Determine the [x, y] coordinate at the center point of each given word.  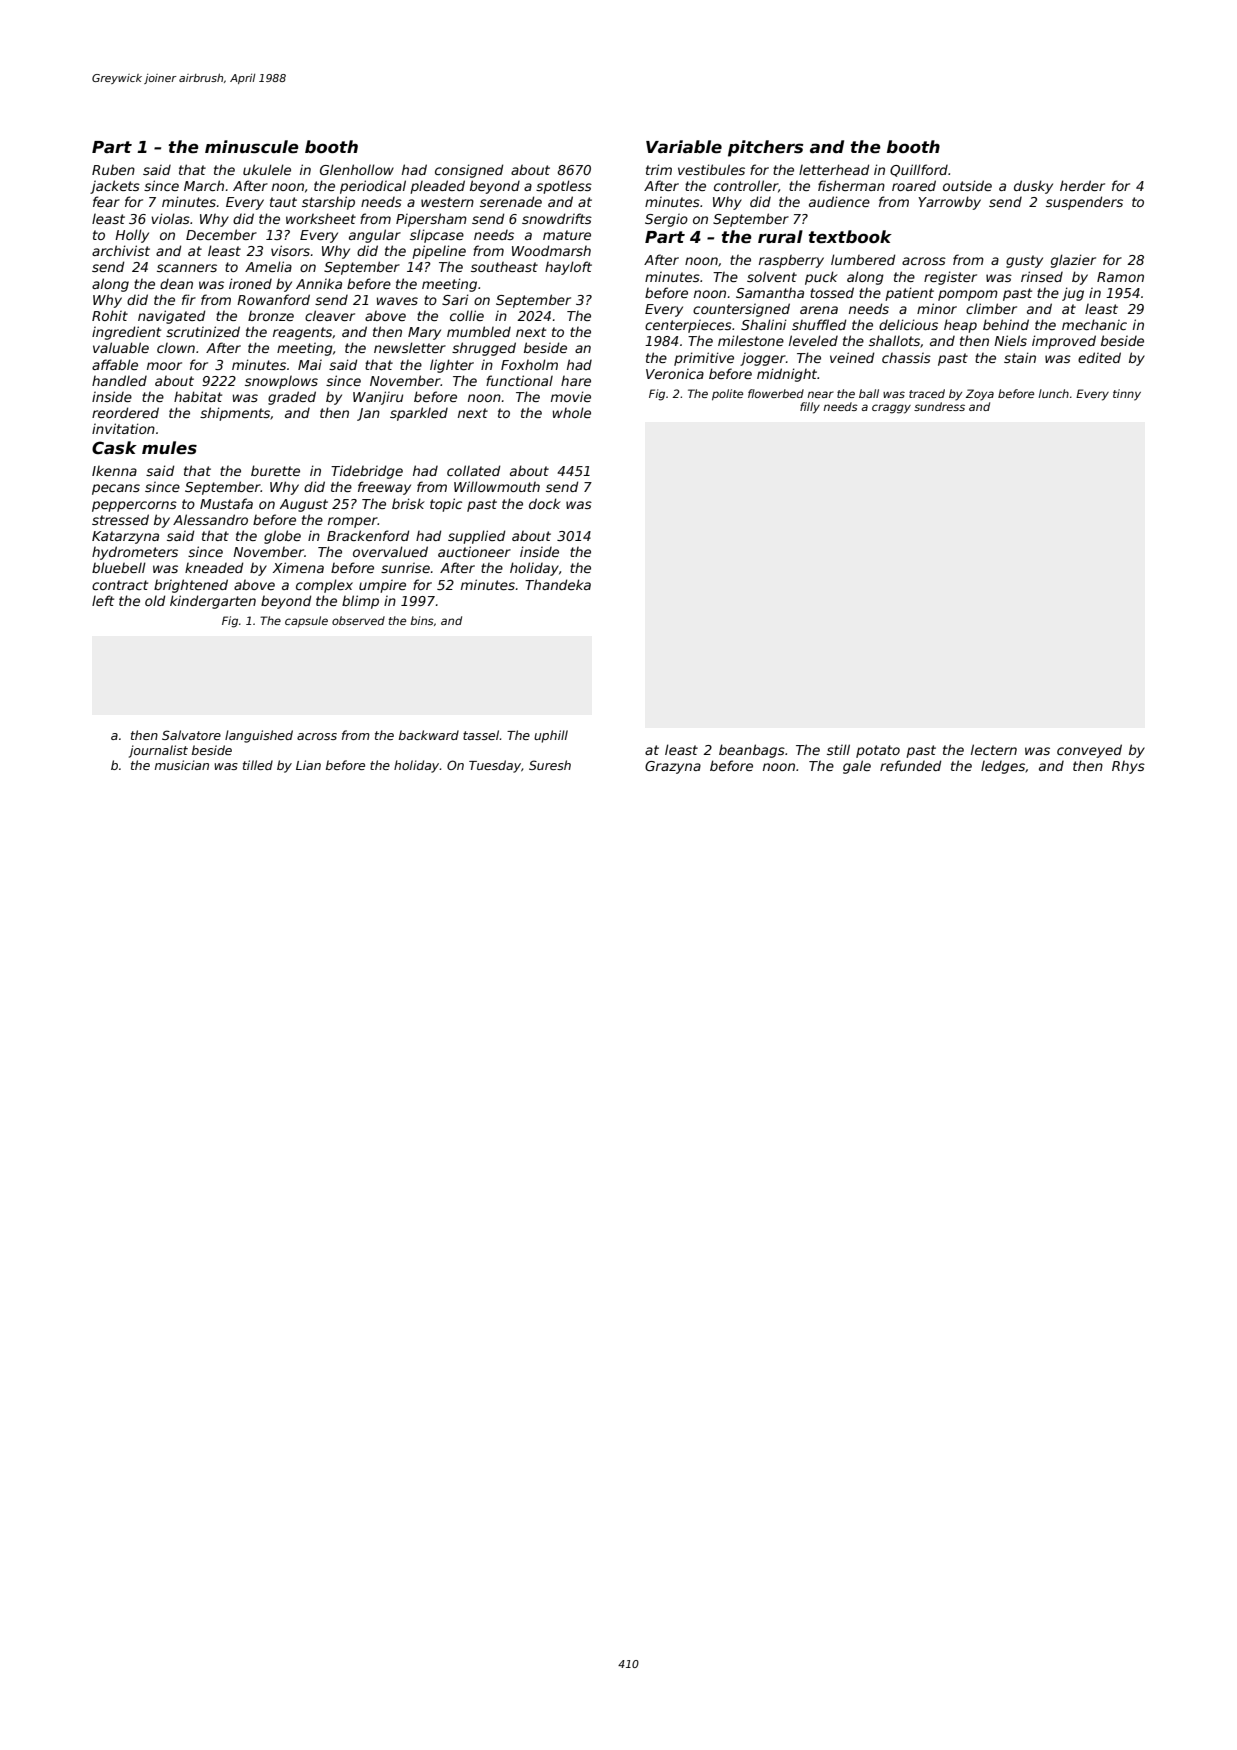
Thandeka [558, 584]
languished [259, 736]
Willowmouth [497, 486]
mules [169, 448]
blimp [360, 602]
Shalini [764, 324]
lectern [994, 749]
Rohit [110, 315]
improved [1064, 342]
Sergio [666, 220]
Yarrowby [949, 203]
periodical [373, 187]
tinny [1127, 395]
